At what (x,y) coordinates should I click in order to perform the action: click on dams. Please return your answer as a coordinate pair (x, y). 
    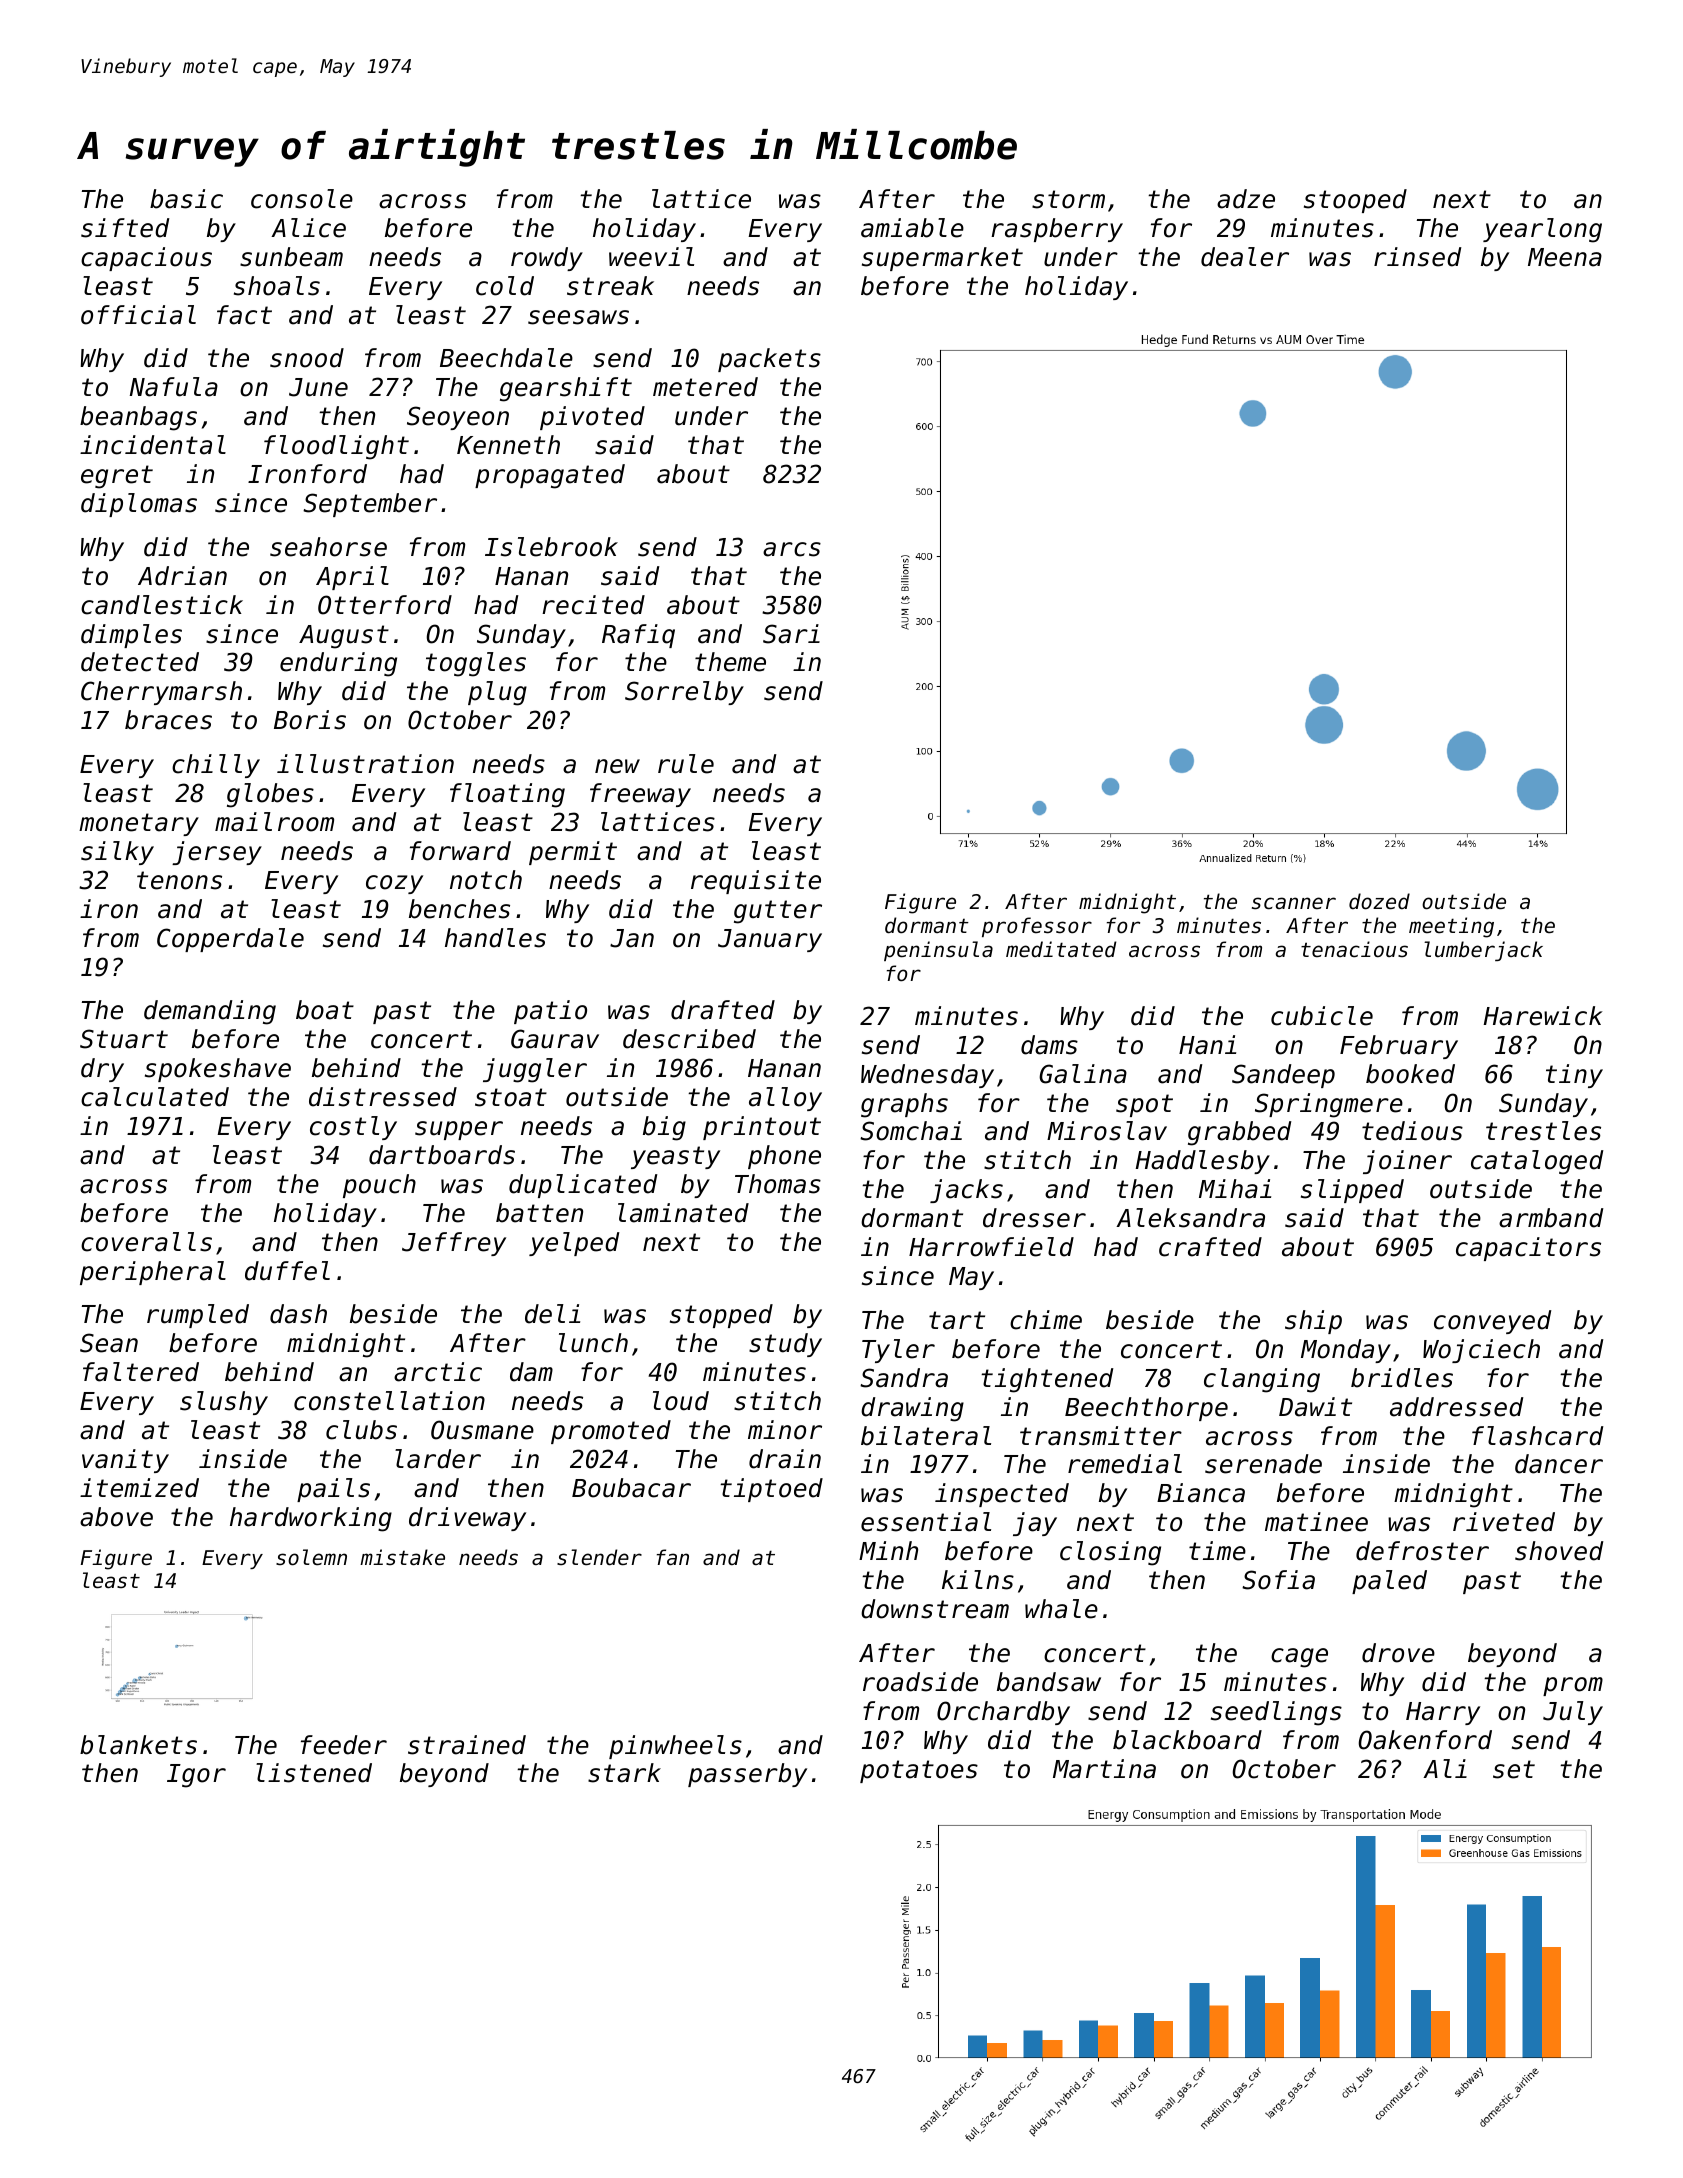
    Looking at the image, I should click on (1049, 1045).
